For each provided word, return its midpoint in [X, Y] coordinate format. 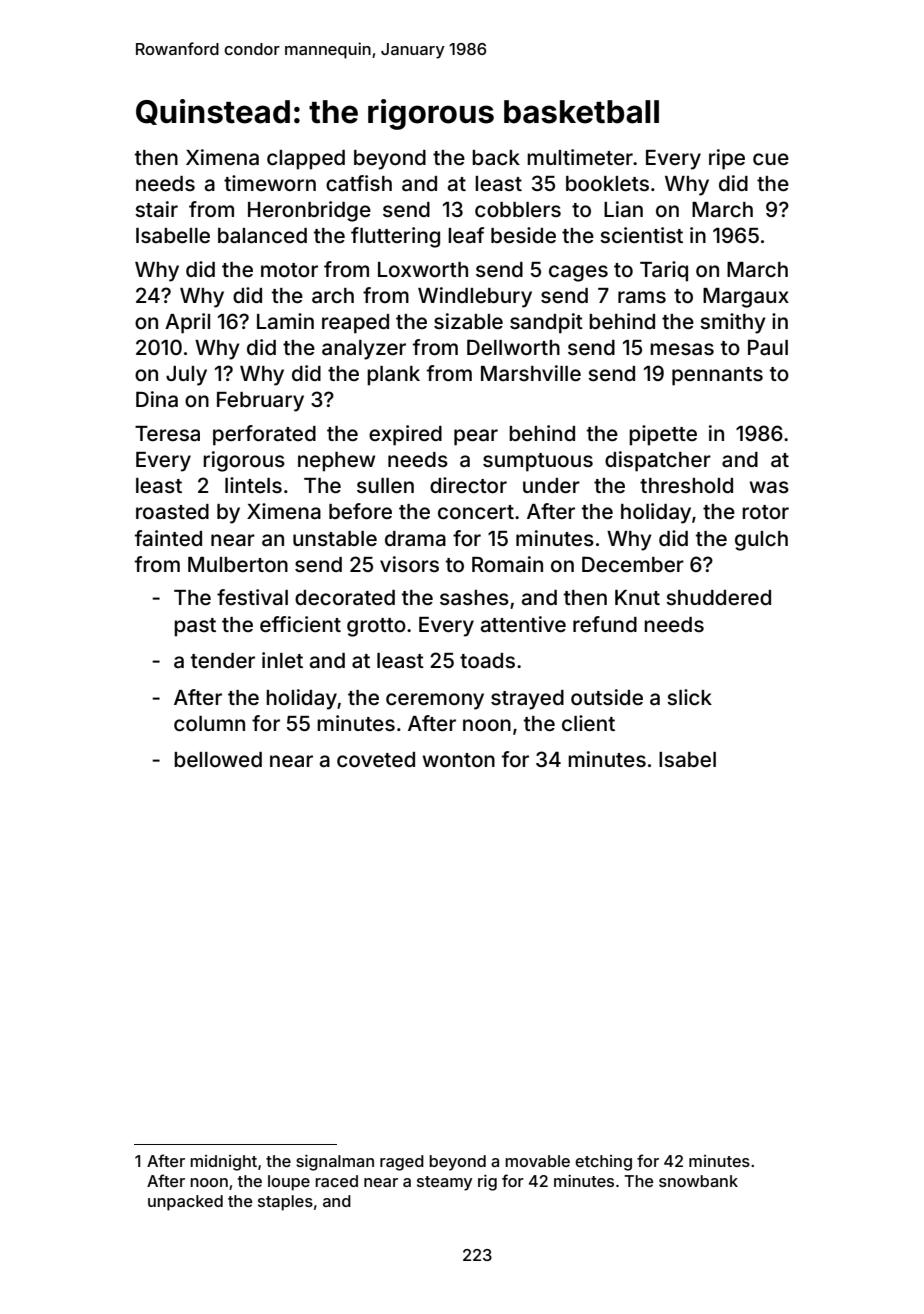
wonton [458, 760]
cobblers [518, 209]
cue [771, 159]
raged [402, 1163]
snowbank [698, 1181]
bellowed [218, 759]
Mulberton [238, 564]
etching [603, 1163]
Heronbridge [309, 211]
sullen [385, 485]
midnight [223, 1163]
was [769, 487]
